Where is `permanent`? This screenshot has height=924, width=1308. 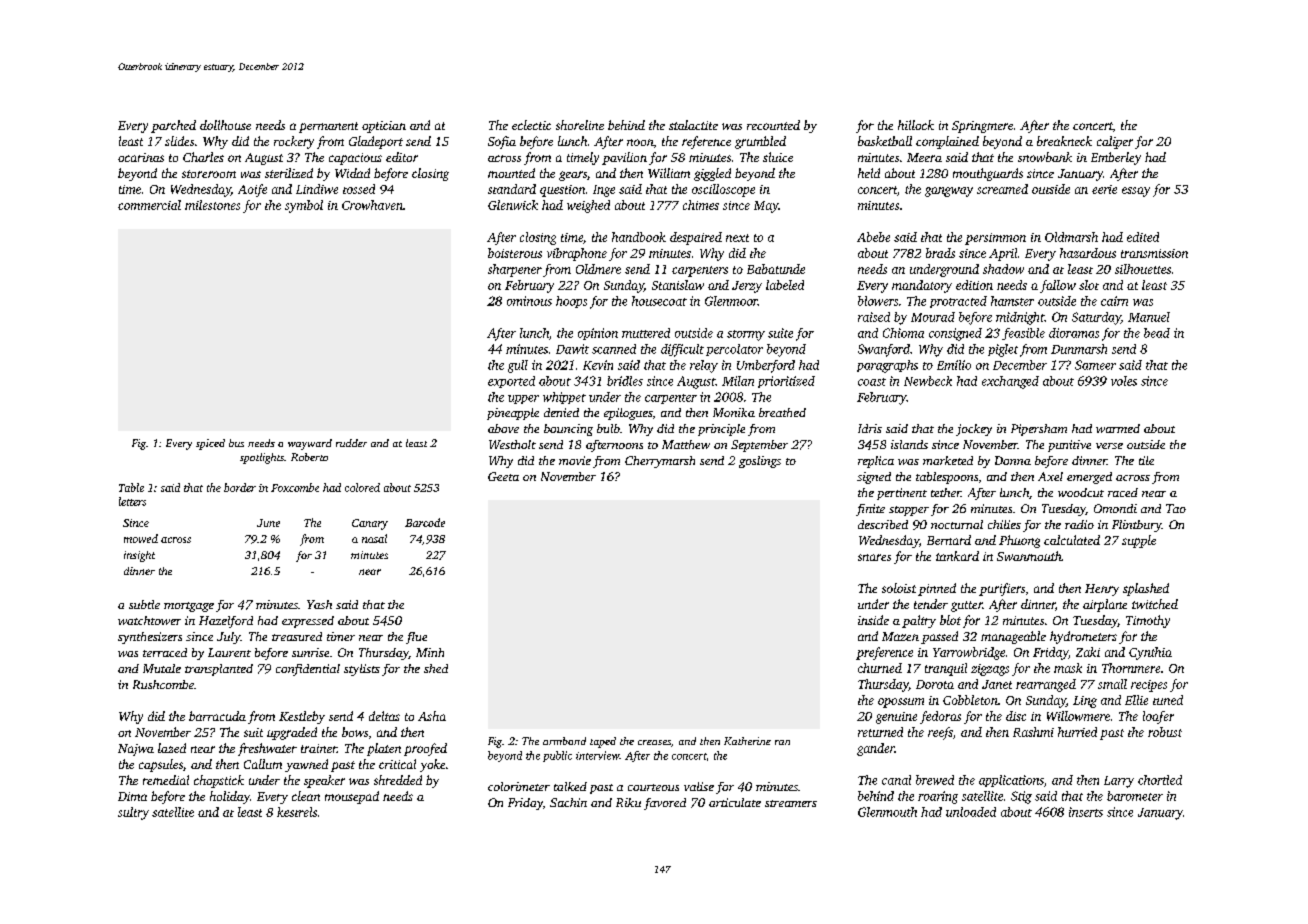 permanent is located at coordinates (328, 127).
